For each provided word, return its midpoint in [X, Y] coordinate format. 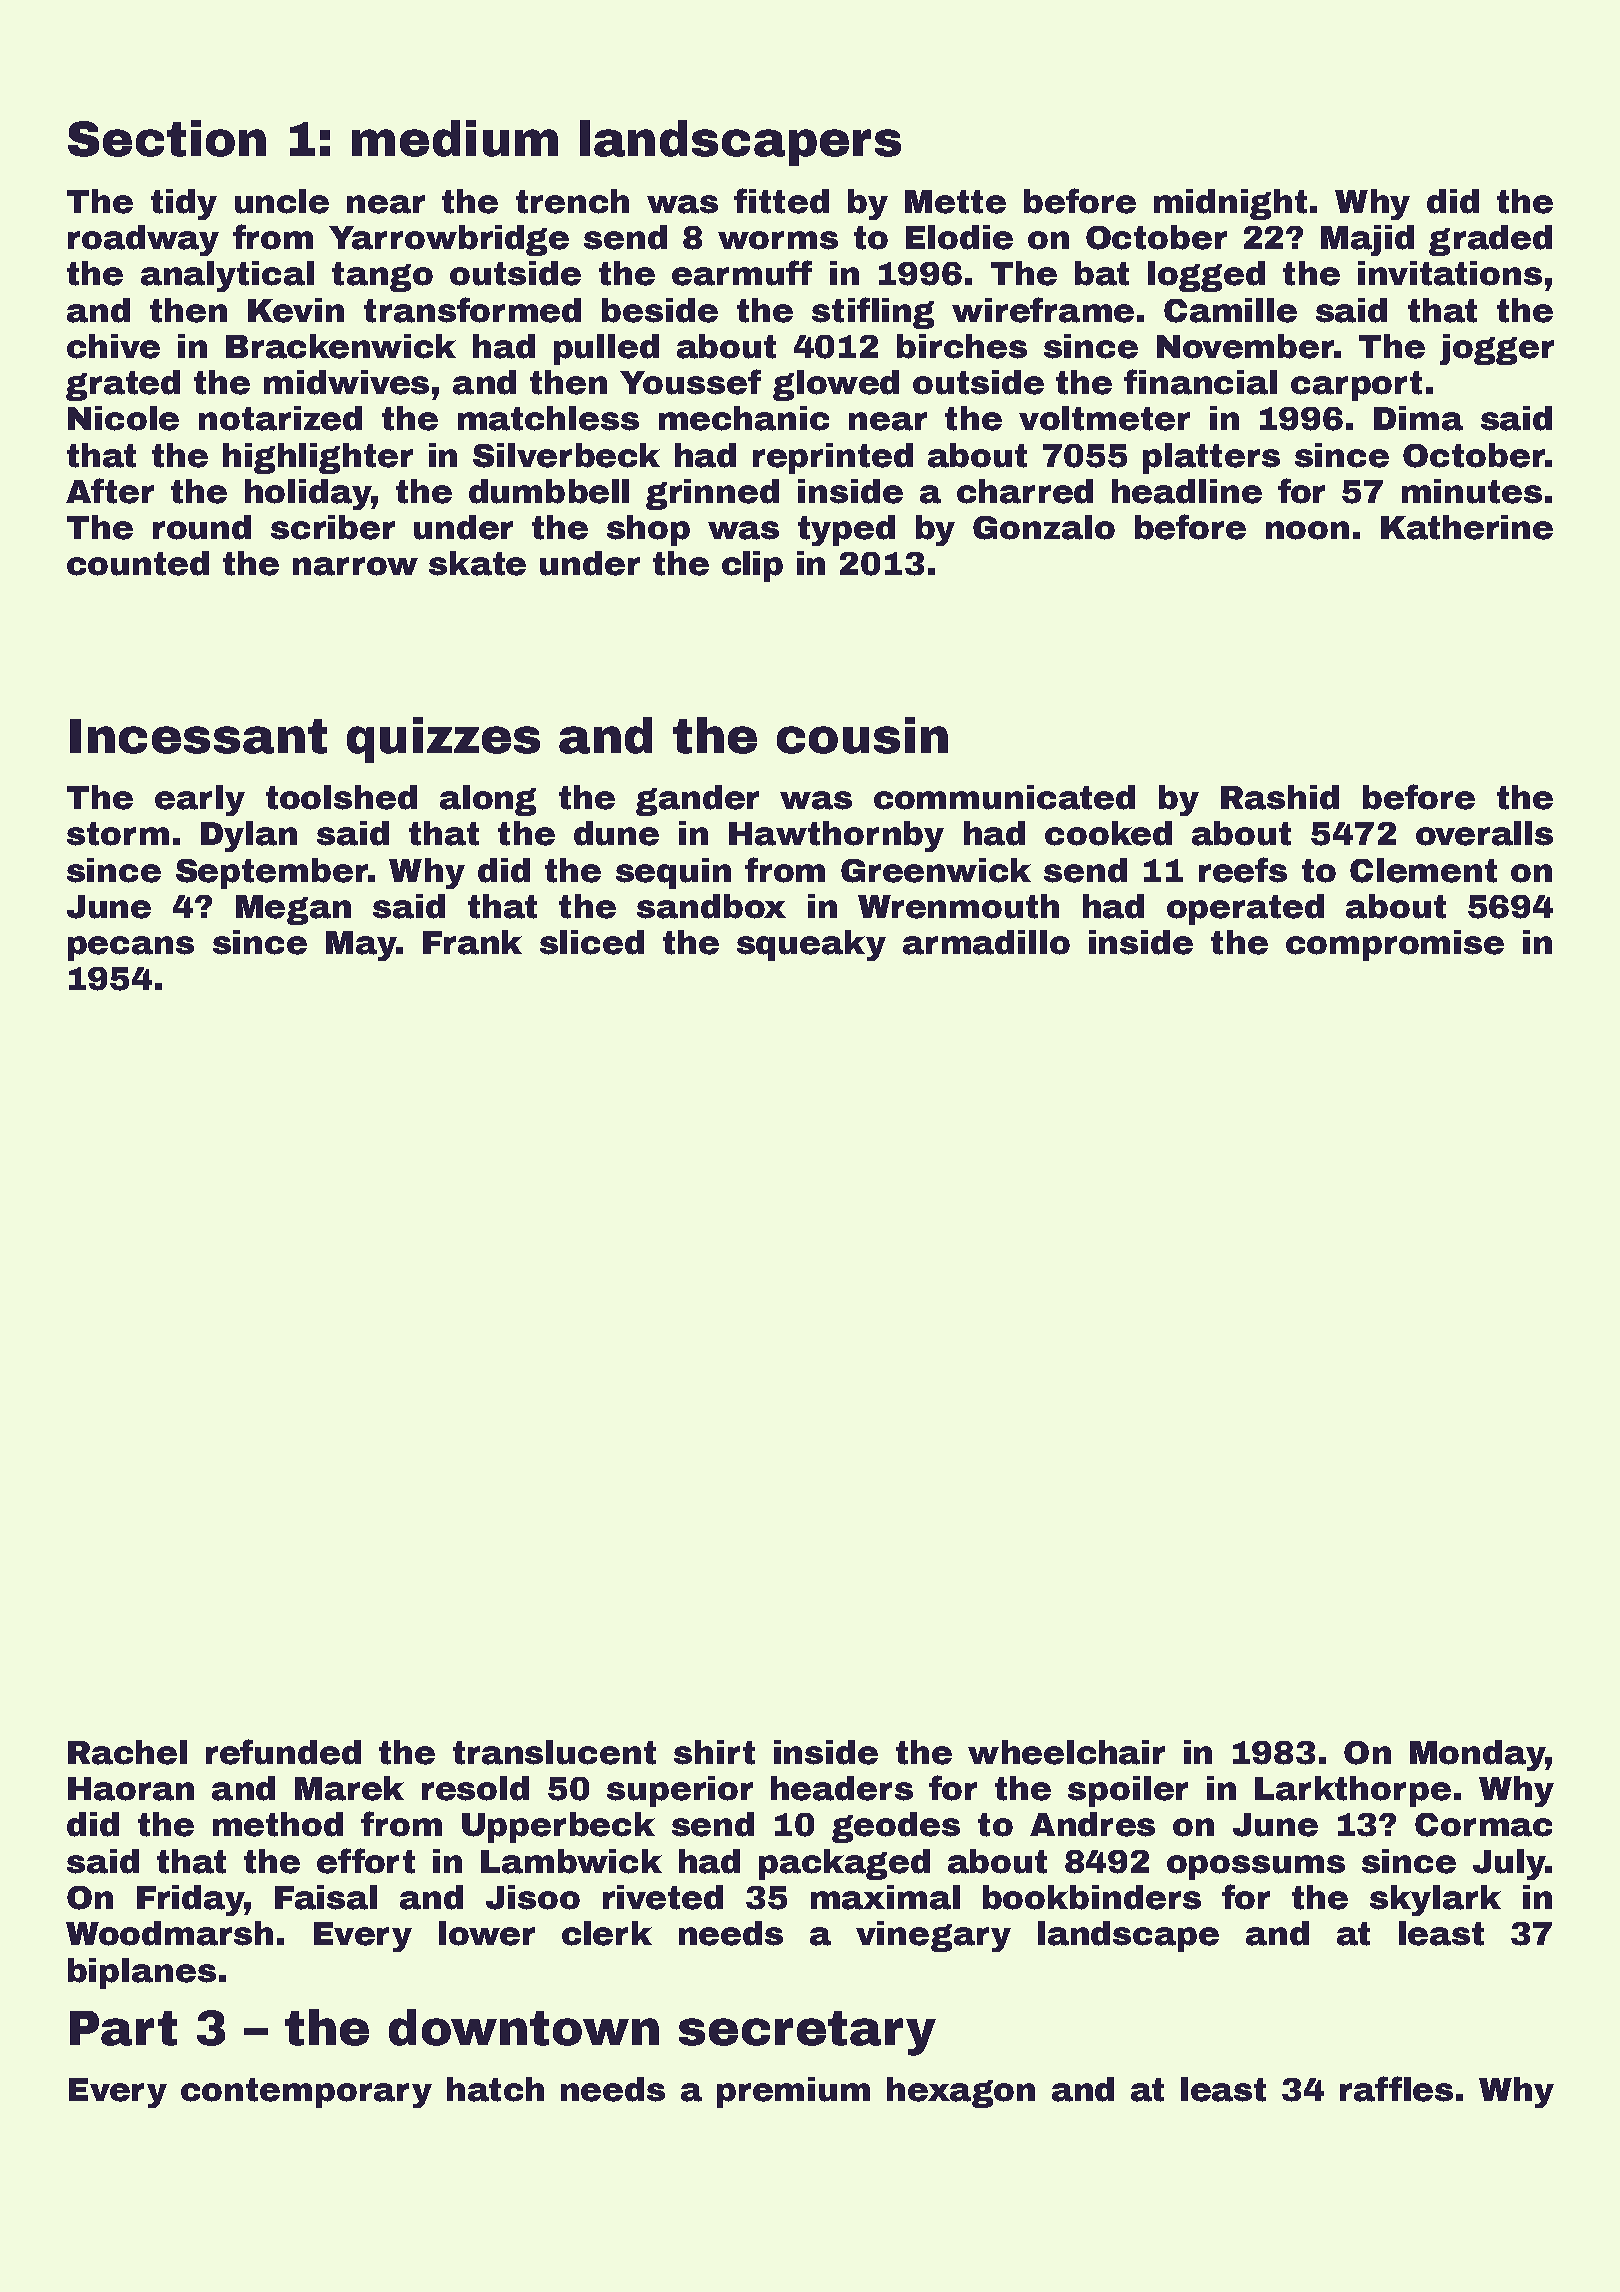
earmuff [742, 273]
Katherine [1467, 527]
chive [113, 346]
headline [1187, 491]
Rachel [127, 1752]
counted [138, 563]
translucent [554, 1752]
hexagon [961, 2092]
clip [752, 566]
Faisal [326, 1897]
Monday [1478, 1755]
